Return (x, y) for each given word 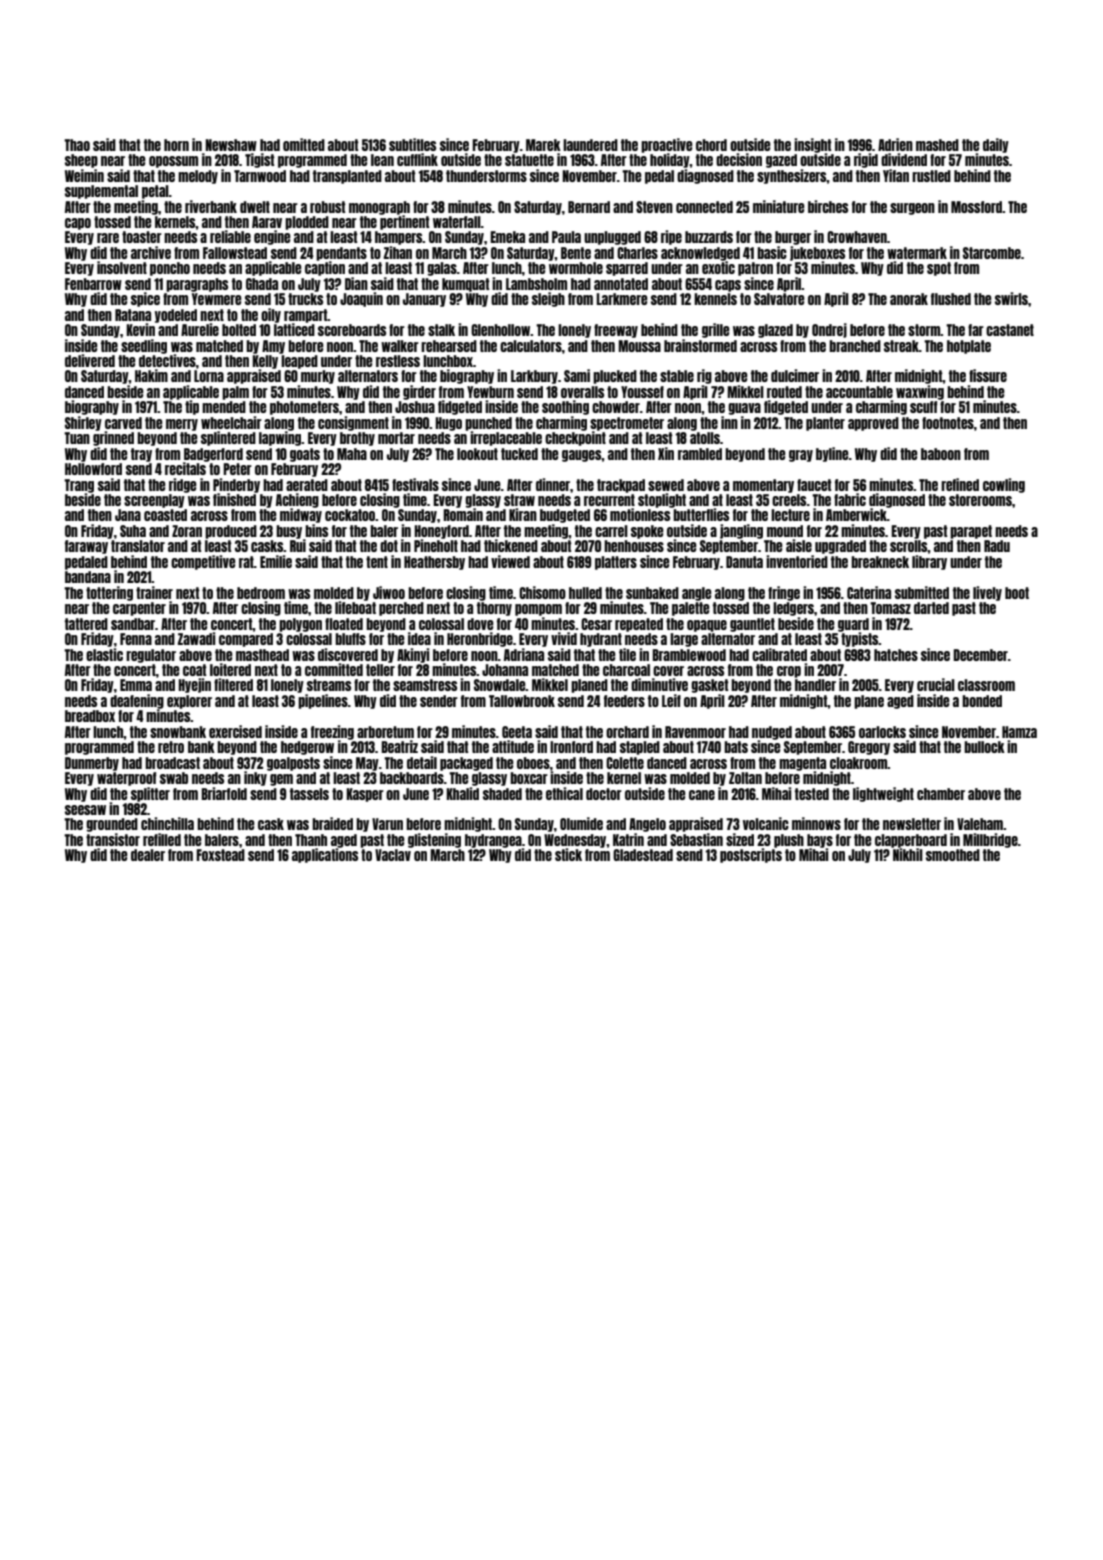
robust (328, 207)
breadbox (90, 716)
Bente (576, 253)
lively (987, 593)
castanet (1010, 330)
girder (419, 392)
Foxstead (220, 855)
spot (939, 269)
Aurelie (200, 329)
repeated (639, 625)
